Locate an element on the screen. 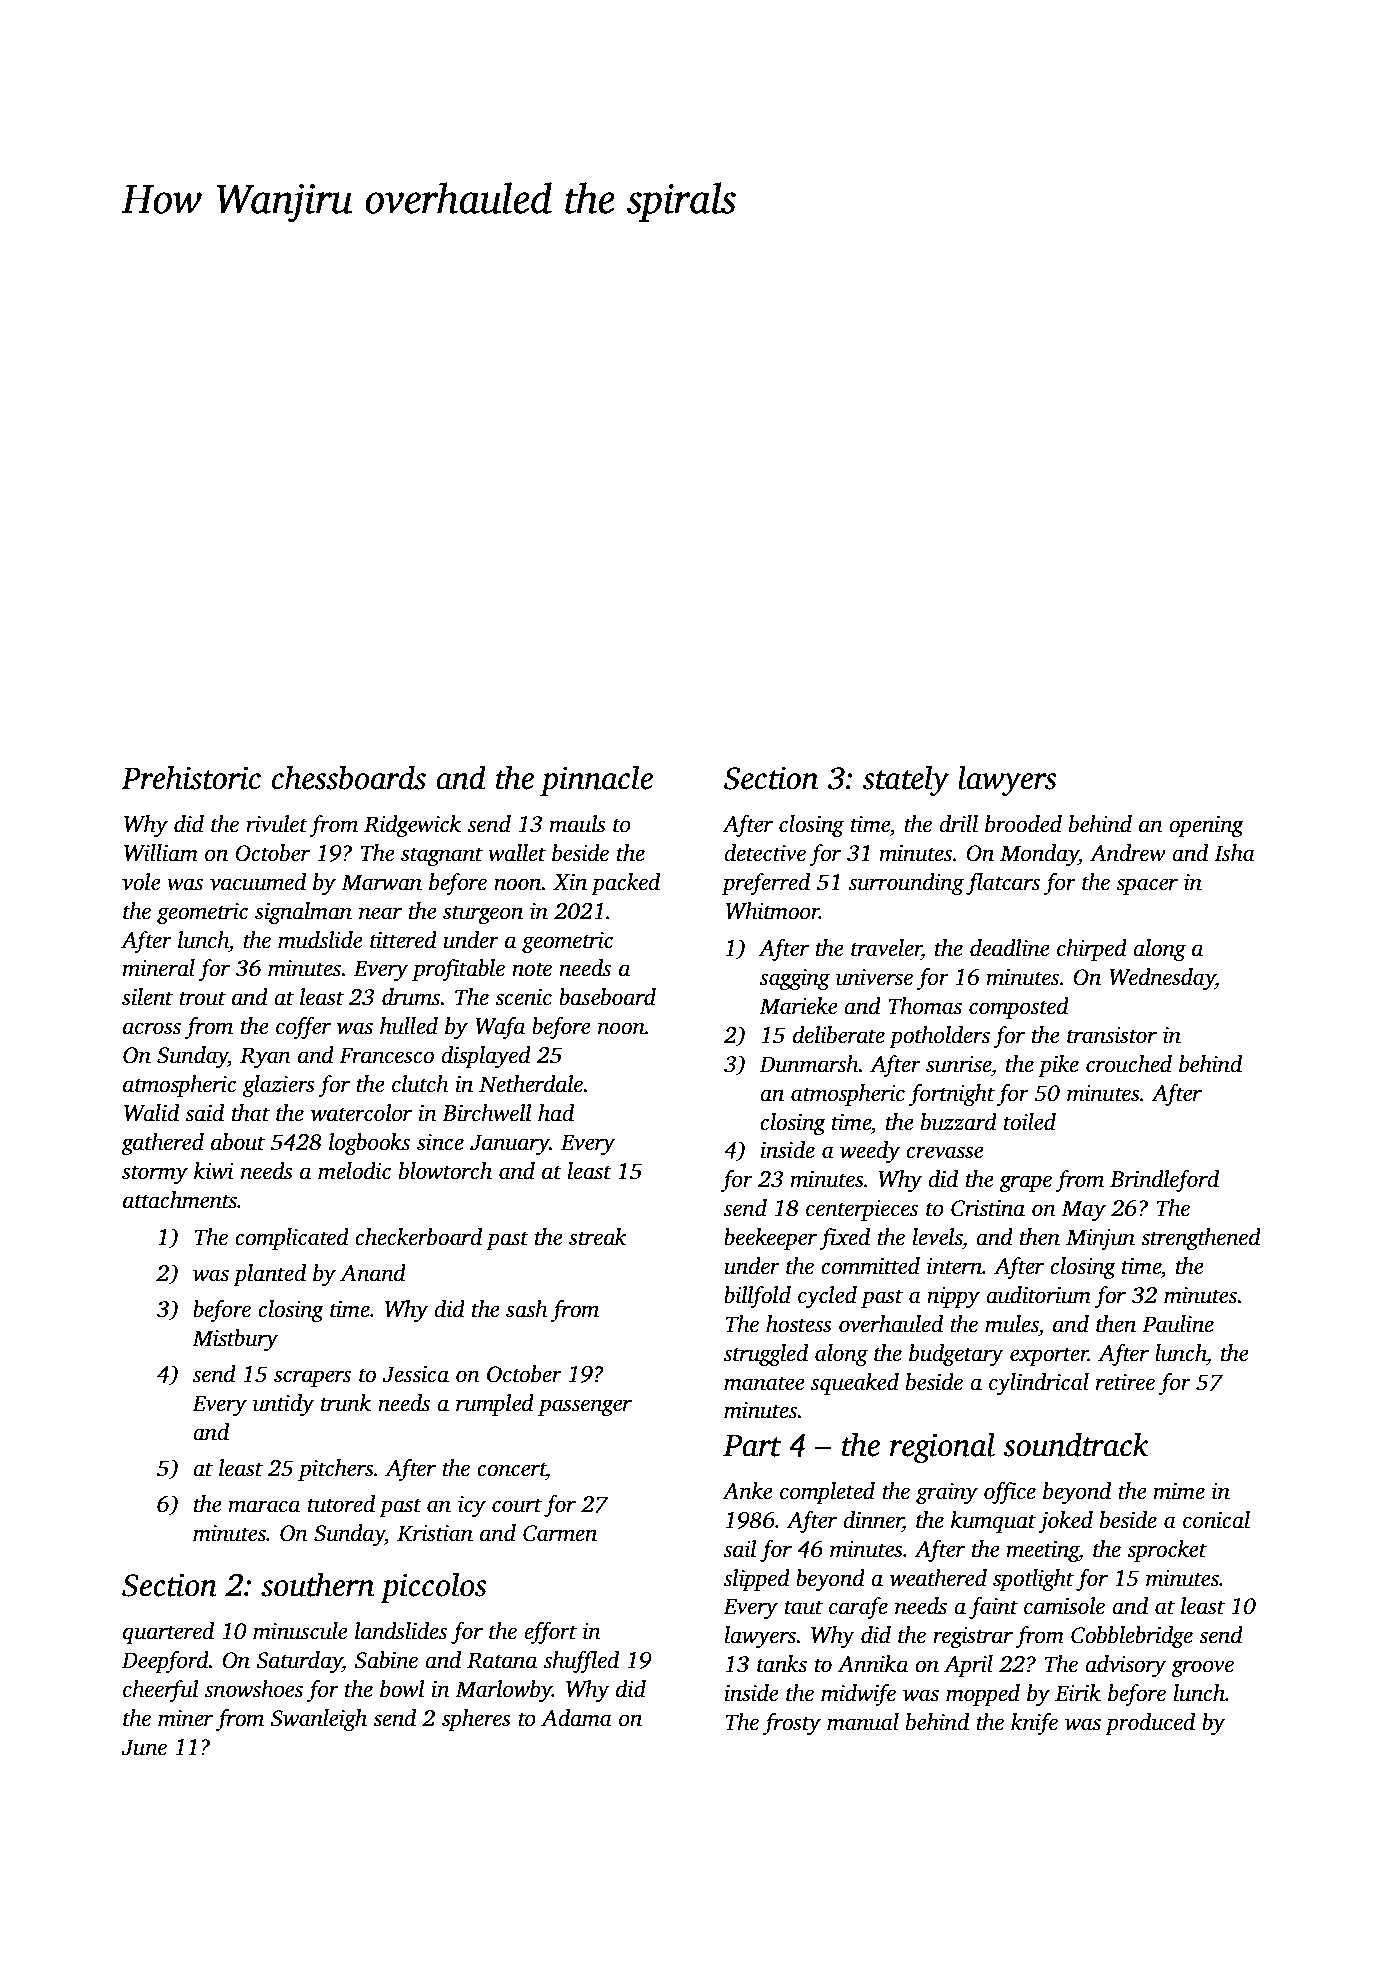 This screenshot has width=1386, height=1969. spheres is located at coordinates (476, 1720).
